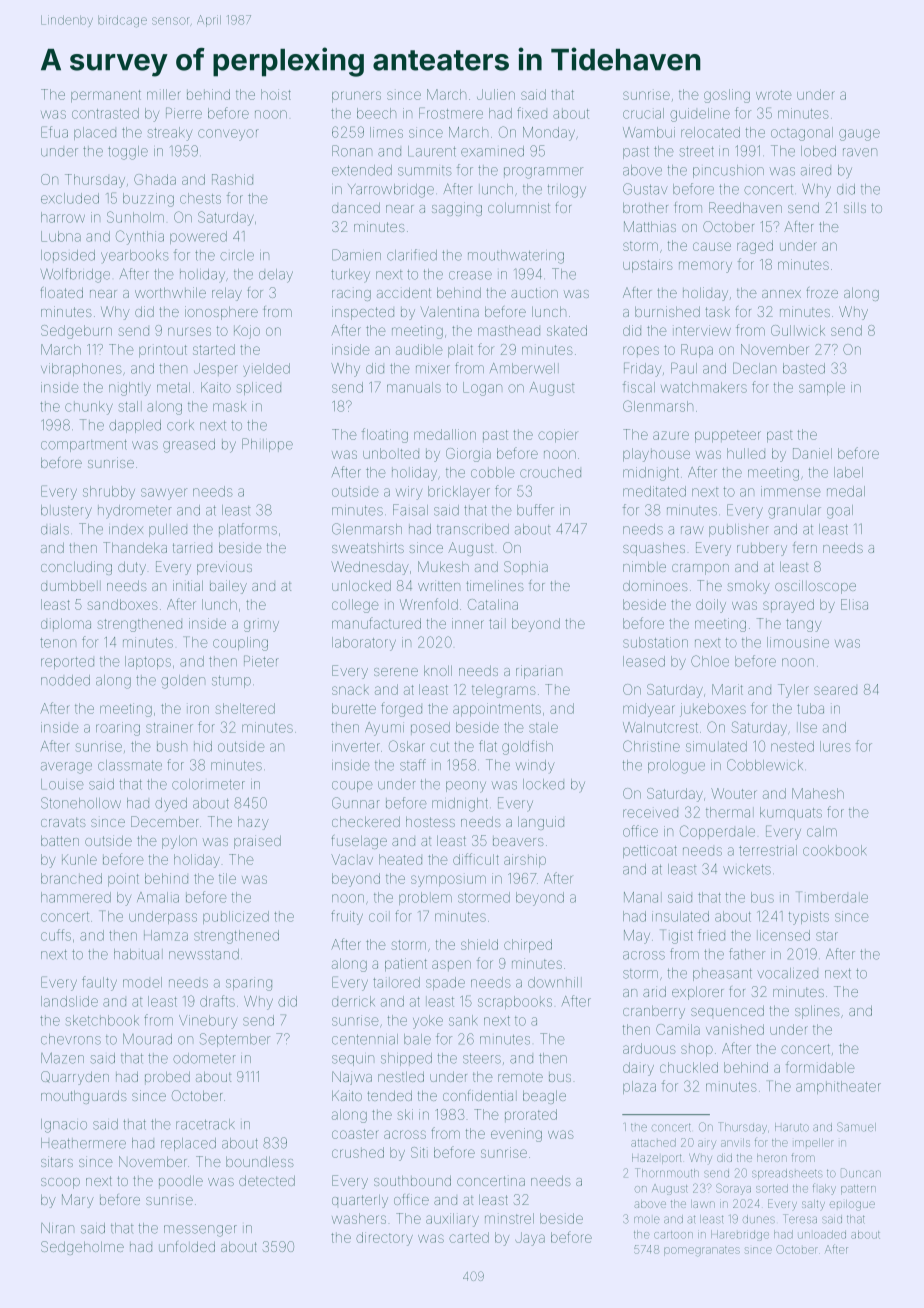 Image resolution: width=924 pixels, height=1308 pixels. What do you see at coordinates (549, 134) in the screenshot?
I see `Monday` at bounding box center [549, 134].
